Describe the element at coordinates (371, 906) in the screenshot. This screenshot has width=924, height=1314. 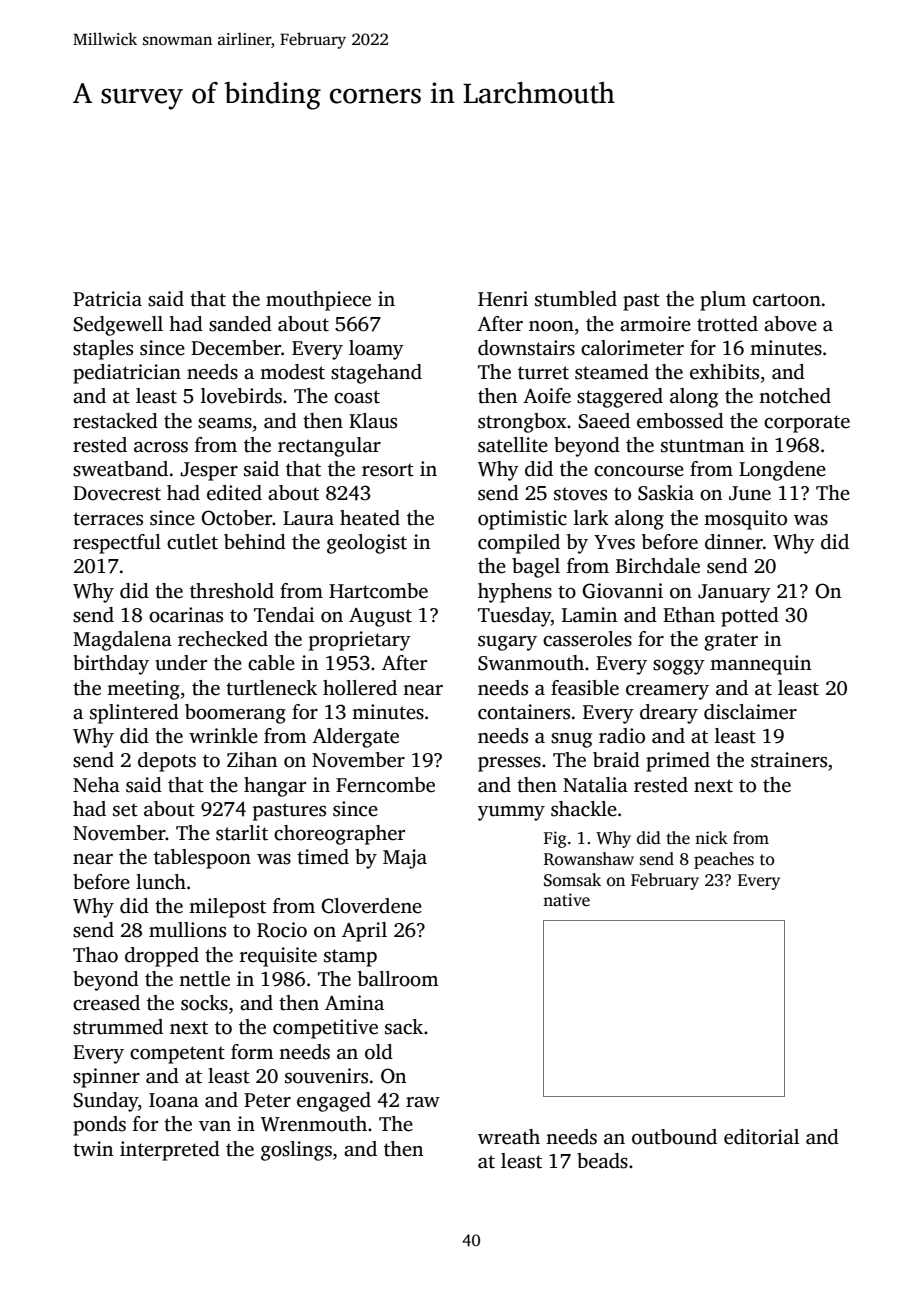
I see `Cloverdene` at that location.
